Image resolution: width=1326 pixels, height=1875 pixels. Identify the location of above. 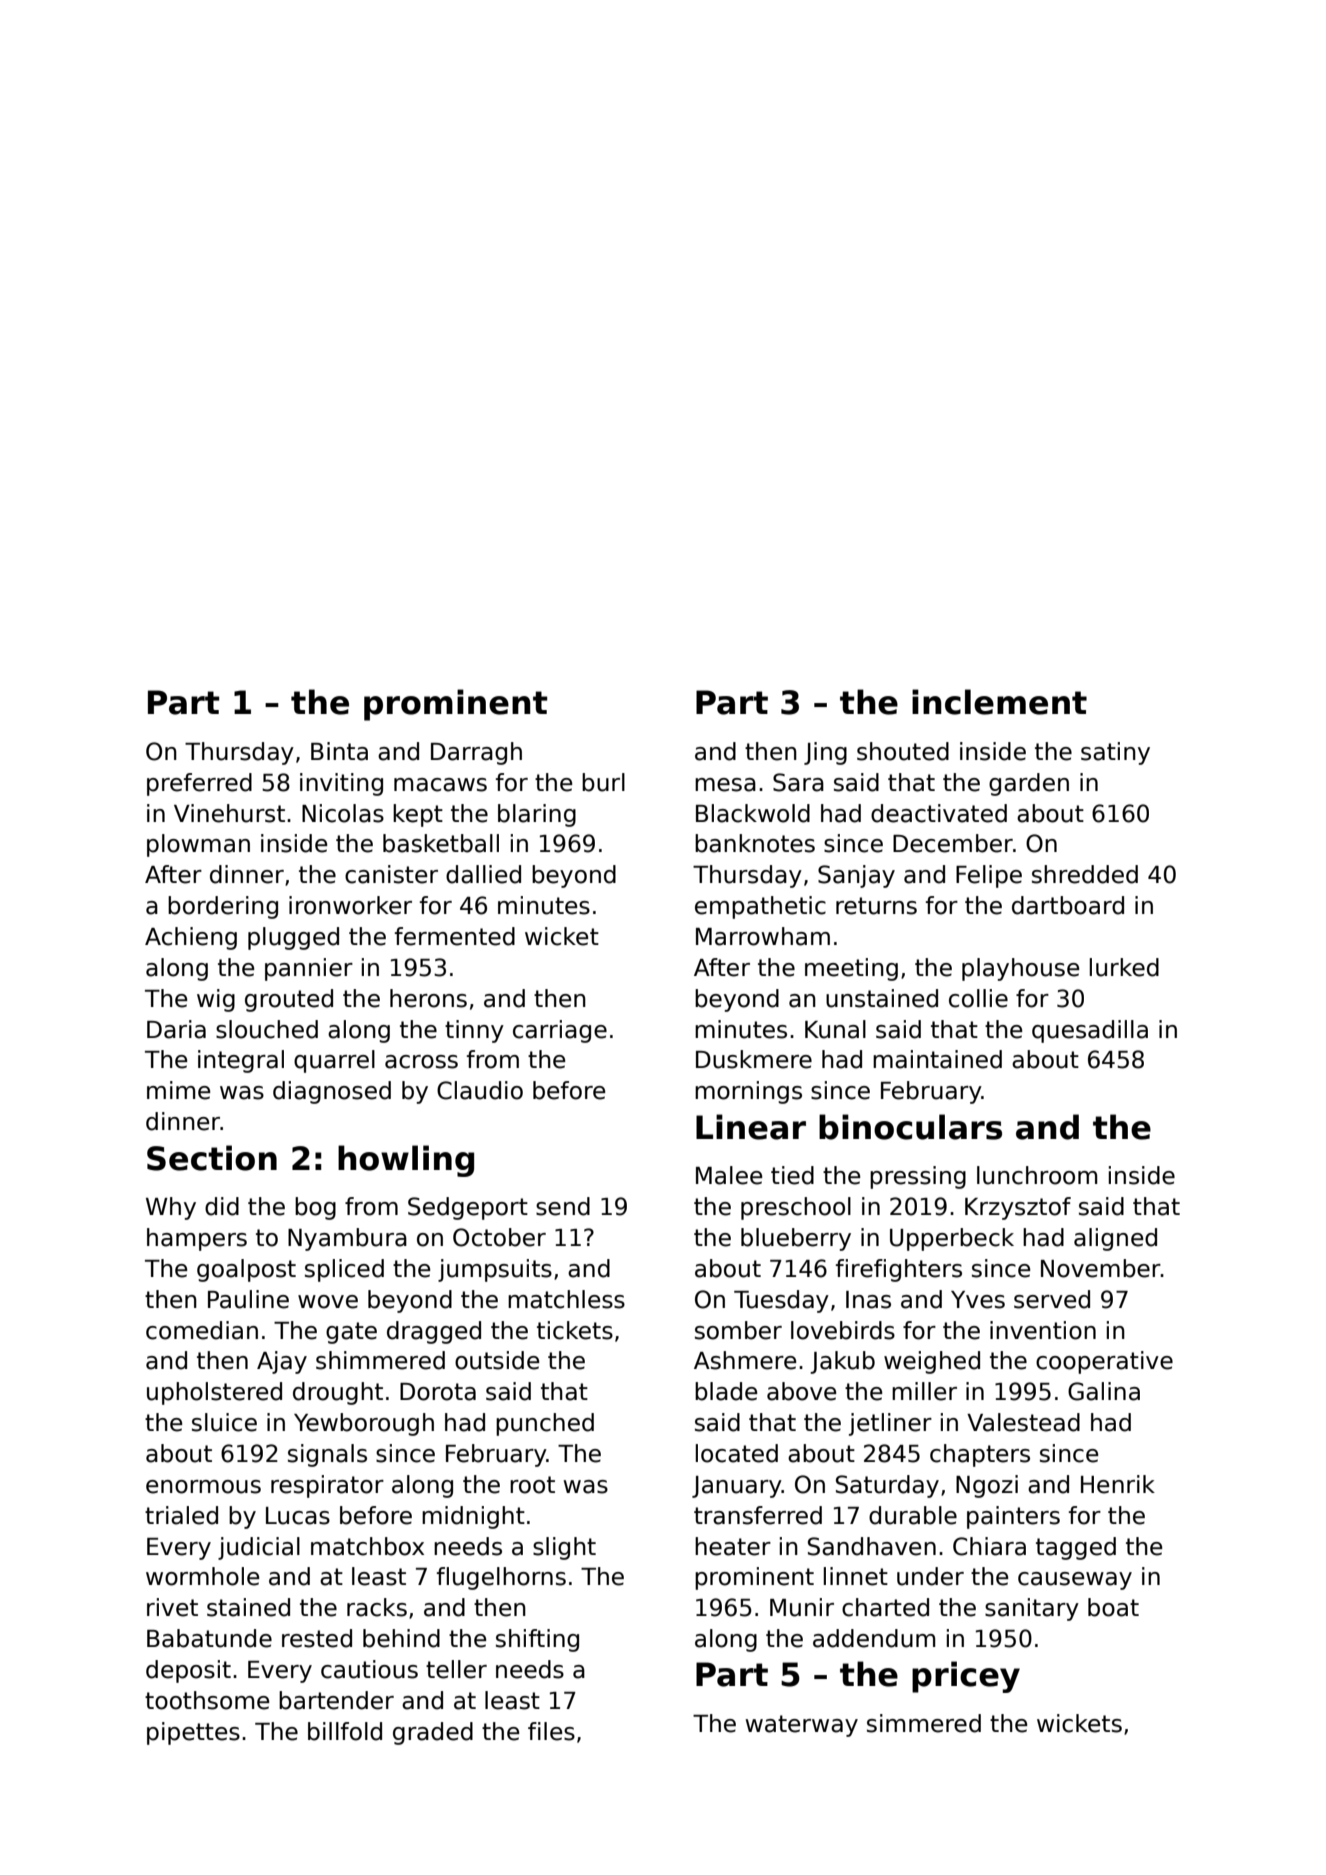
(801, 1391).
